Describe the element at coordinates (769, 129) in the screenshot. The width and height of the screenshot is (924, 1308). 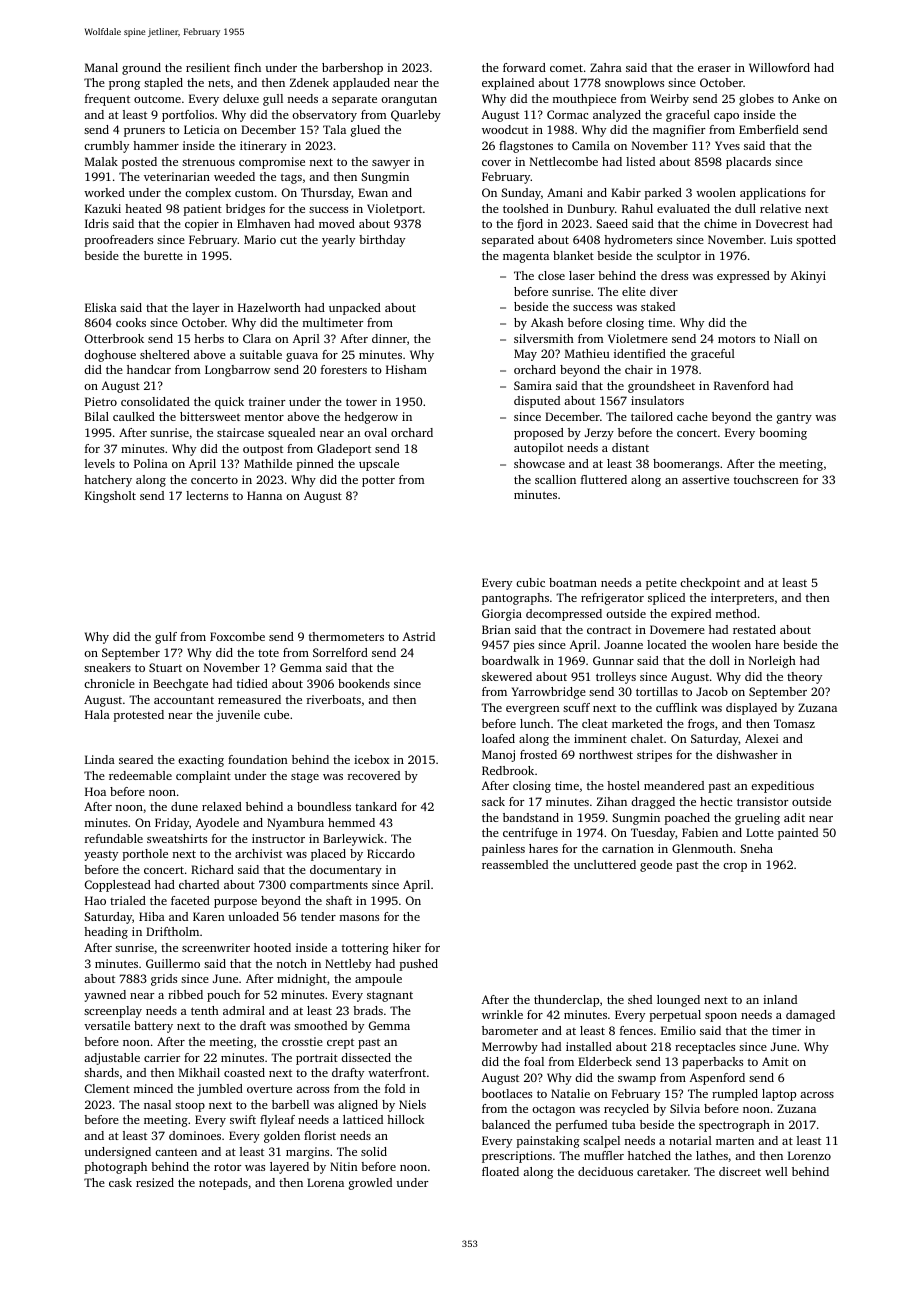
I see `Emberfield` at that location.
